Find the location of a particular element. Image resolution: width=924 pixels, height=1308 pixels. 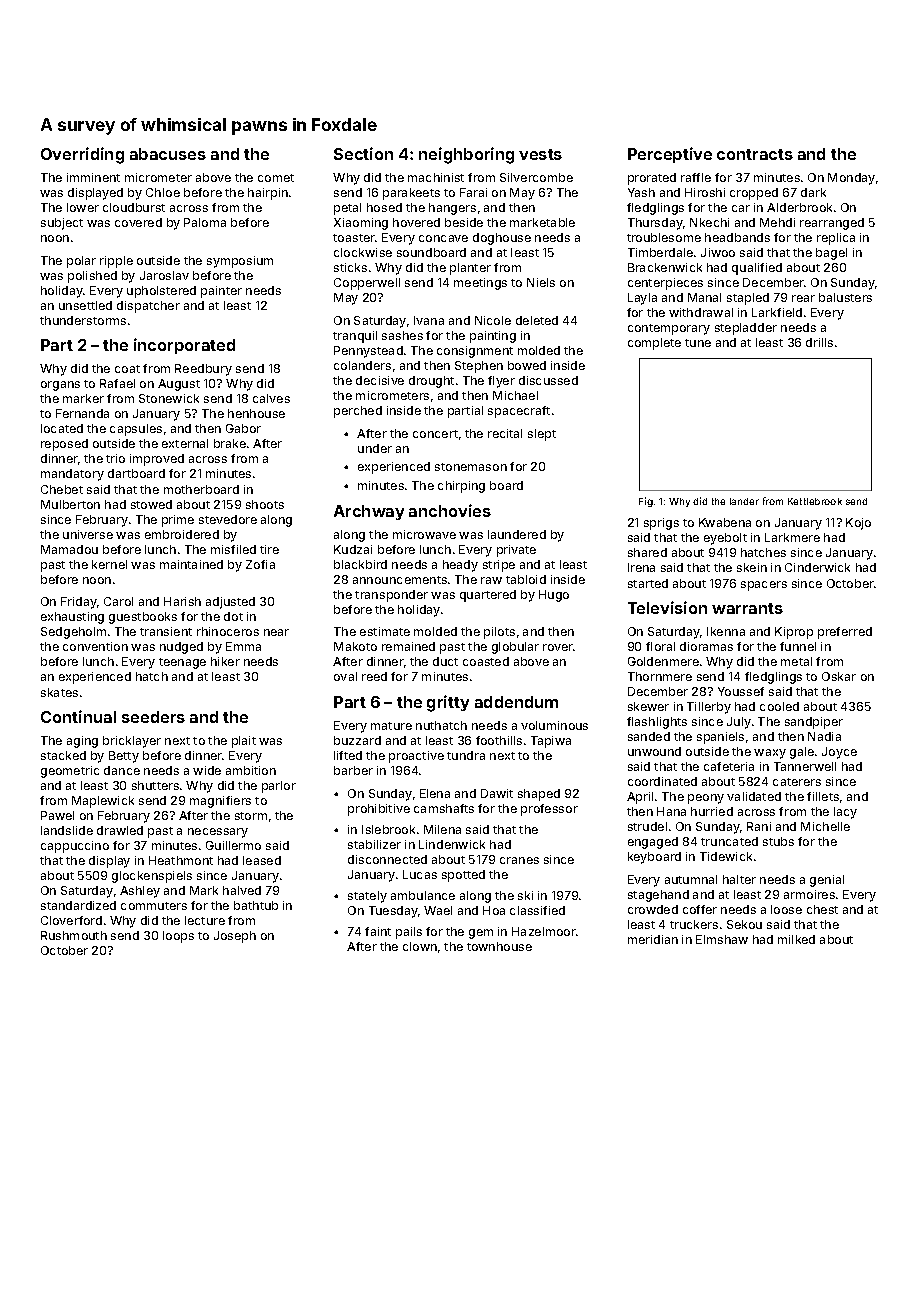

July is located at coordinates (739, 723).
